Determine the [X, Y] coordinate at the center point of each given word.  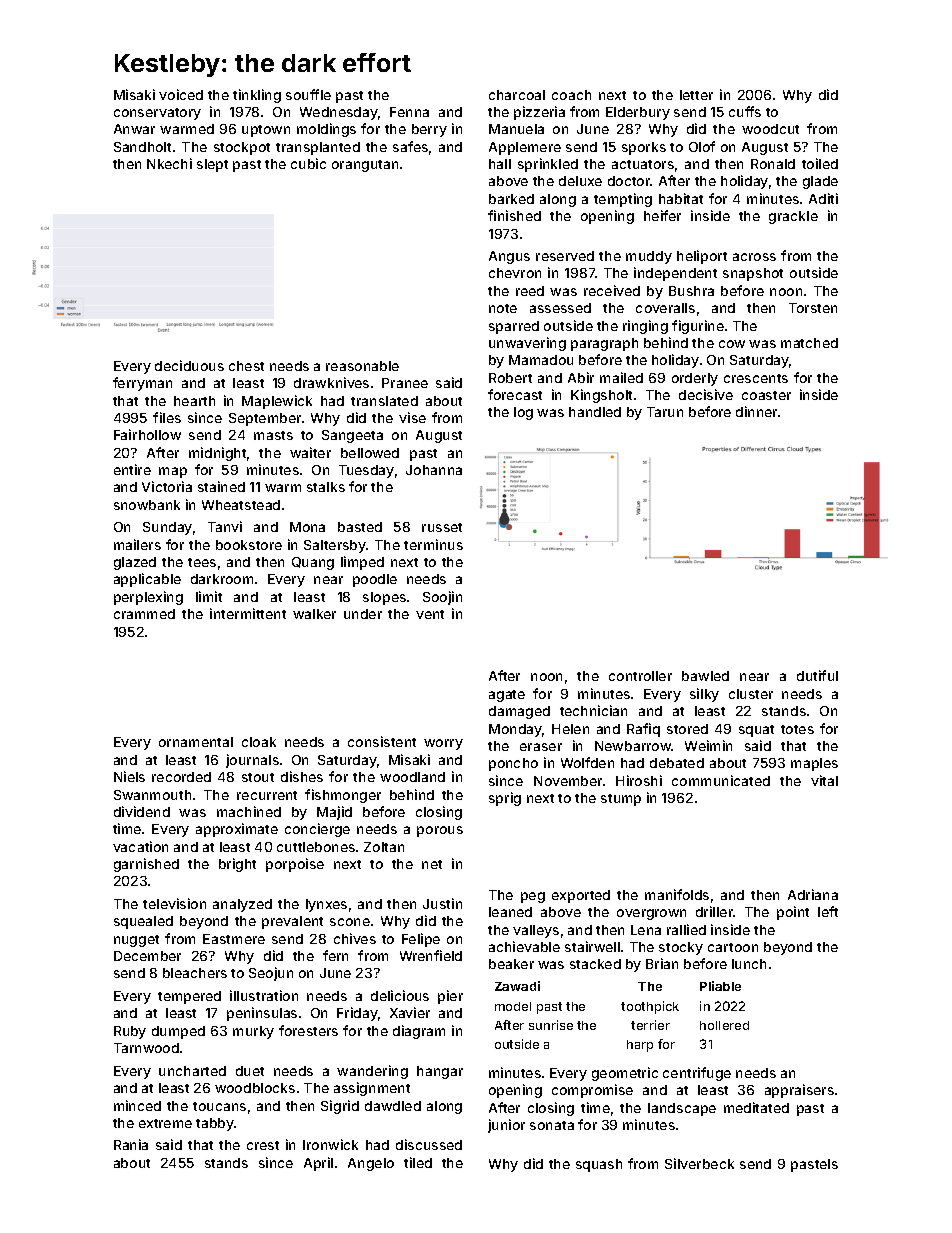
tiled [418, 1162]
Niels [129, 776]
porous [440, 831]
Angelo [371, 1164]
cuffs [745, 111]
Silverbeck [699, 1163]
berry [429, 130]
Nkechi [169, 163]
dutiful [817, 675]
